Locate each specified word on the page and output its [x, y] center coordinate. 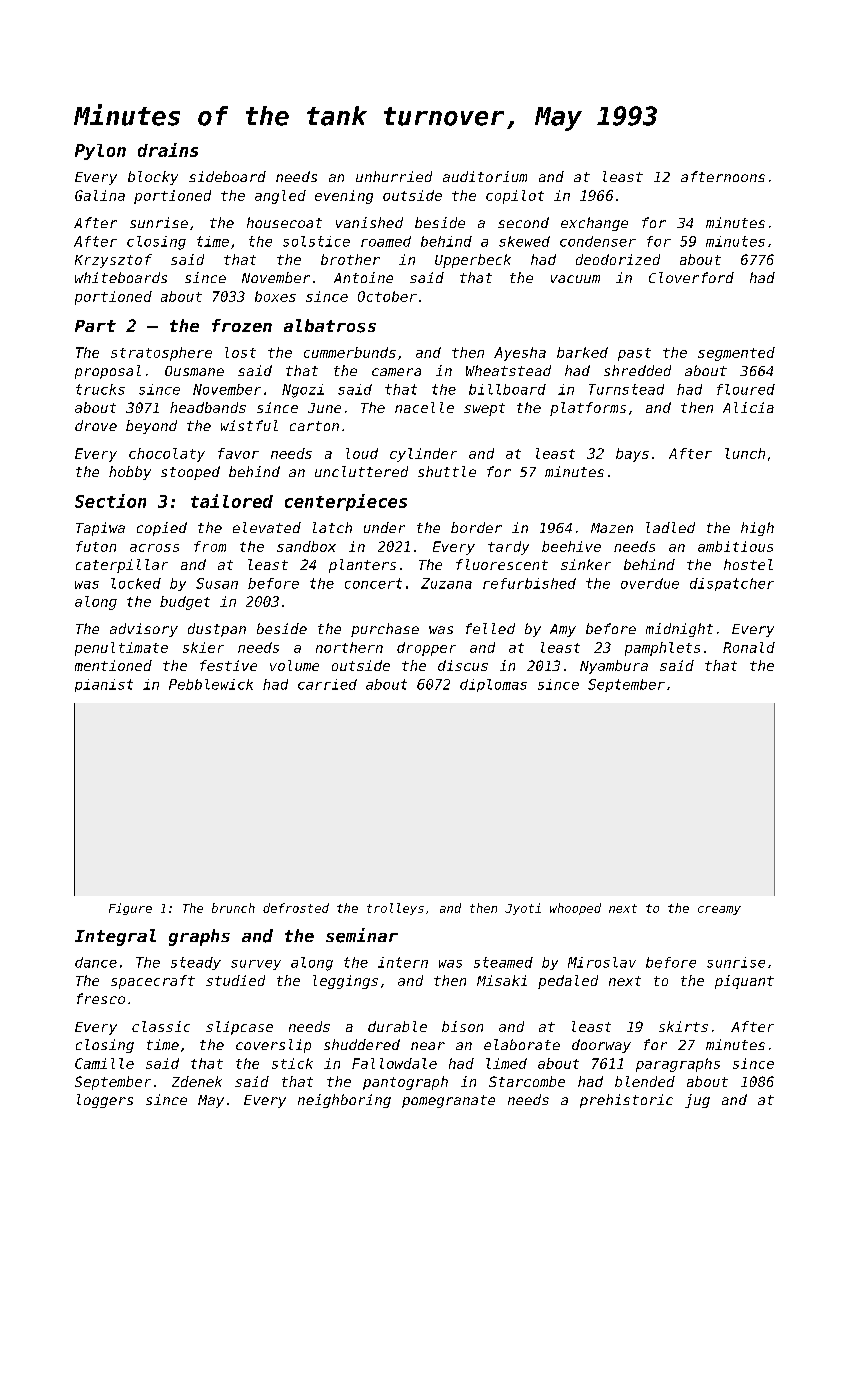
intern [403, 962]
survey [256, 965]
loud [362, 453]
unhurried [394, 176]
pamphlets [662, 649]
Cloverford [691, 277]
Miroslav [602, 962]
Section [110, 501]
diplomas [493, 685]
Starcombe [527, 1081]
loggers [105, 1101]
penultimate [121, 649]
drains [168, 150]
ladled [670, 527]
